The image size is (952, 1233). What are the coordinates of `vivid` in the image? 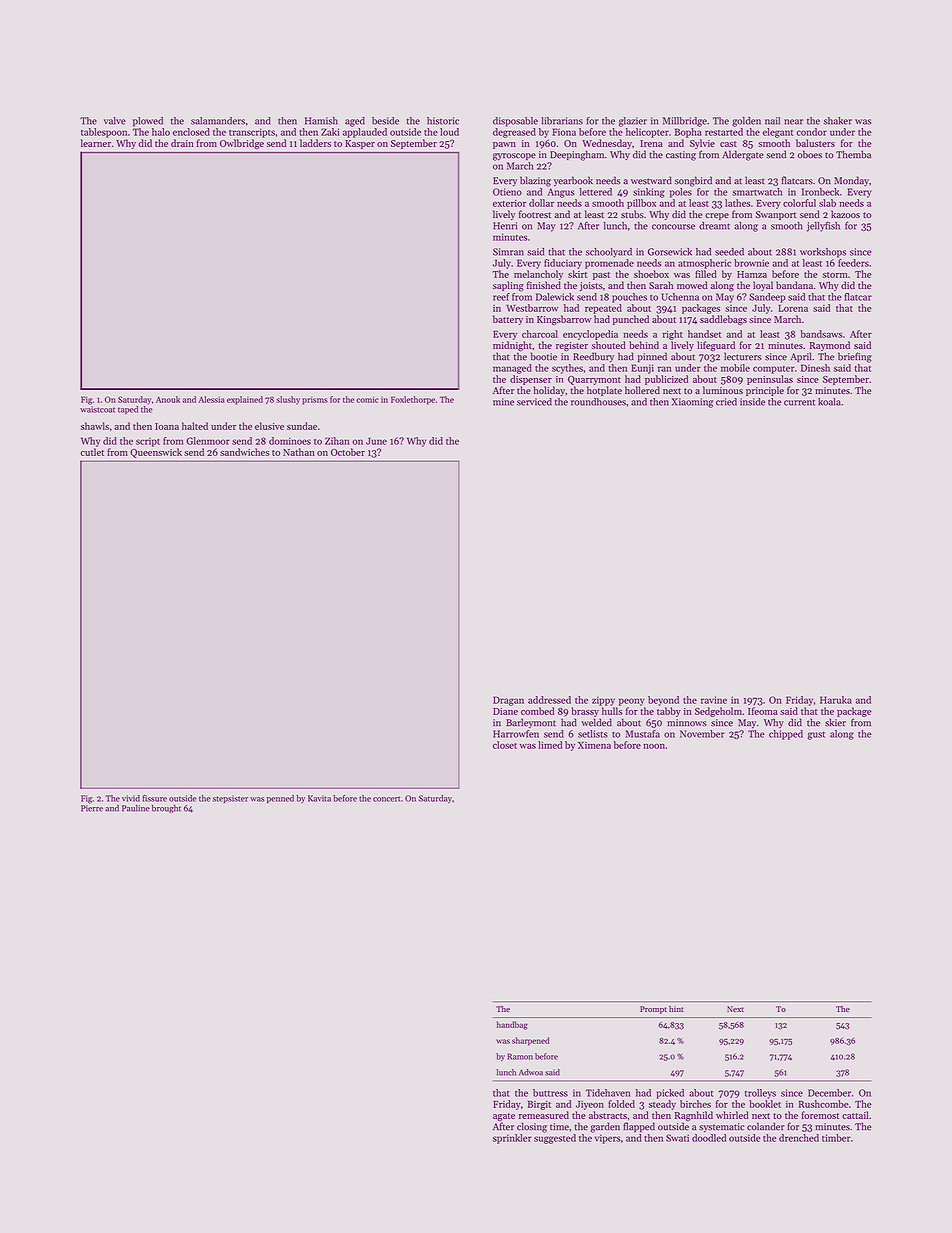 It's located at (131, 798).
